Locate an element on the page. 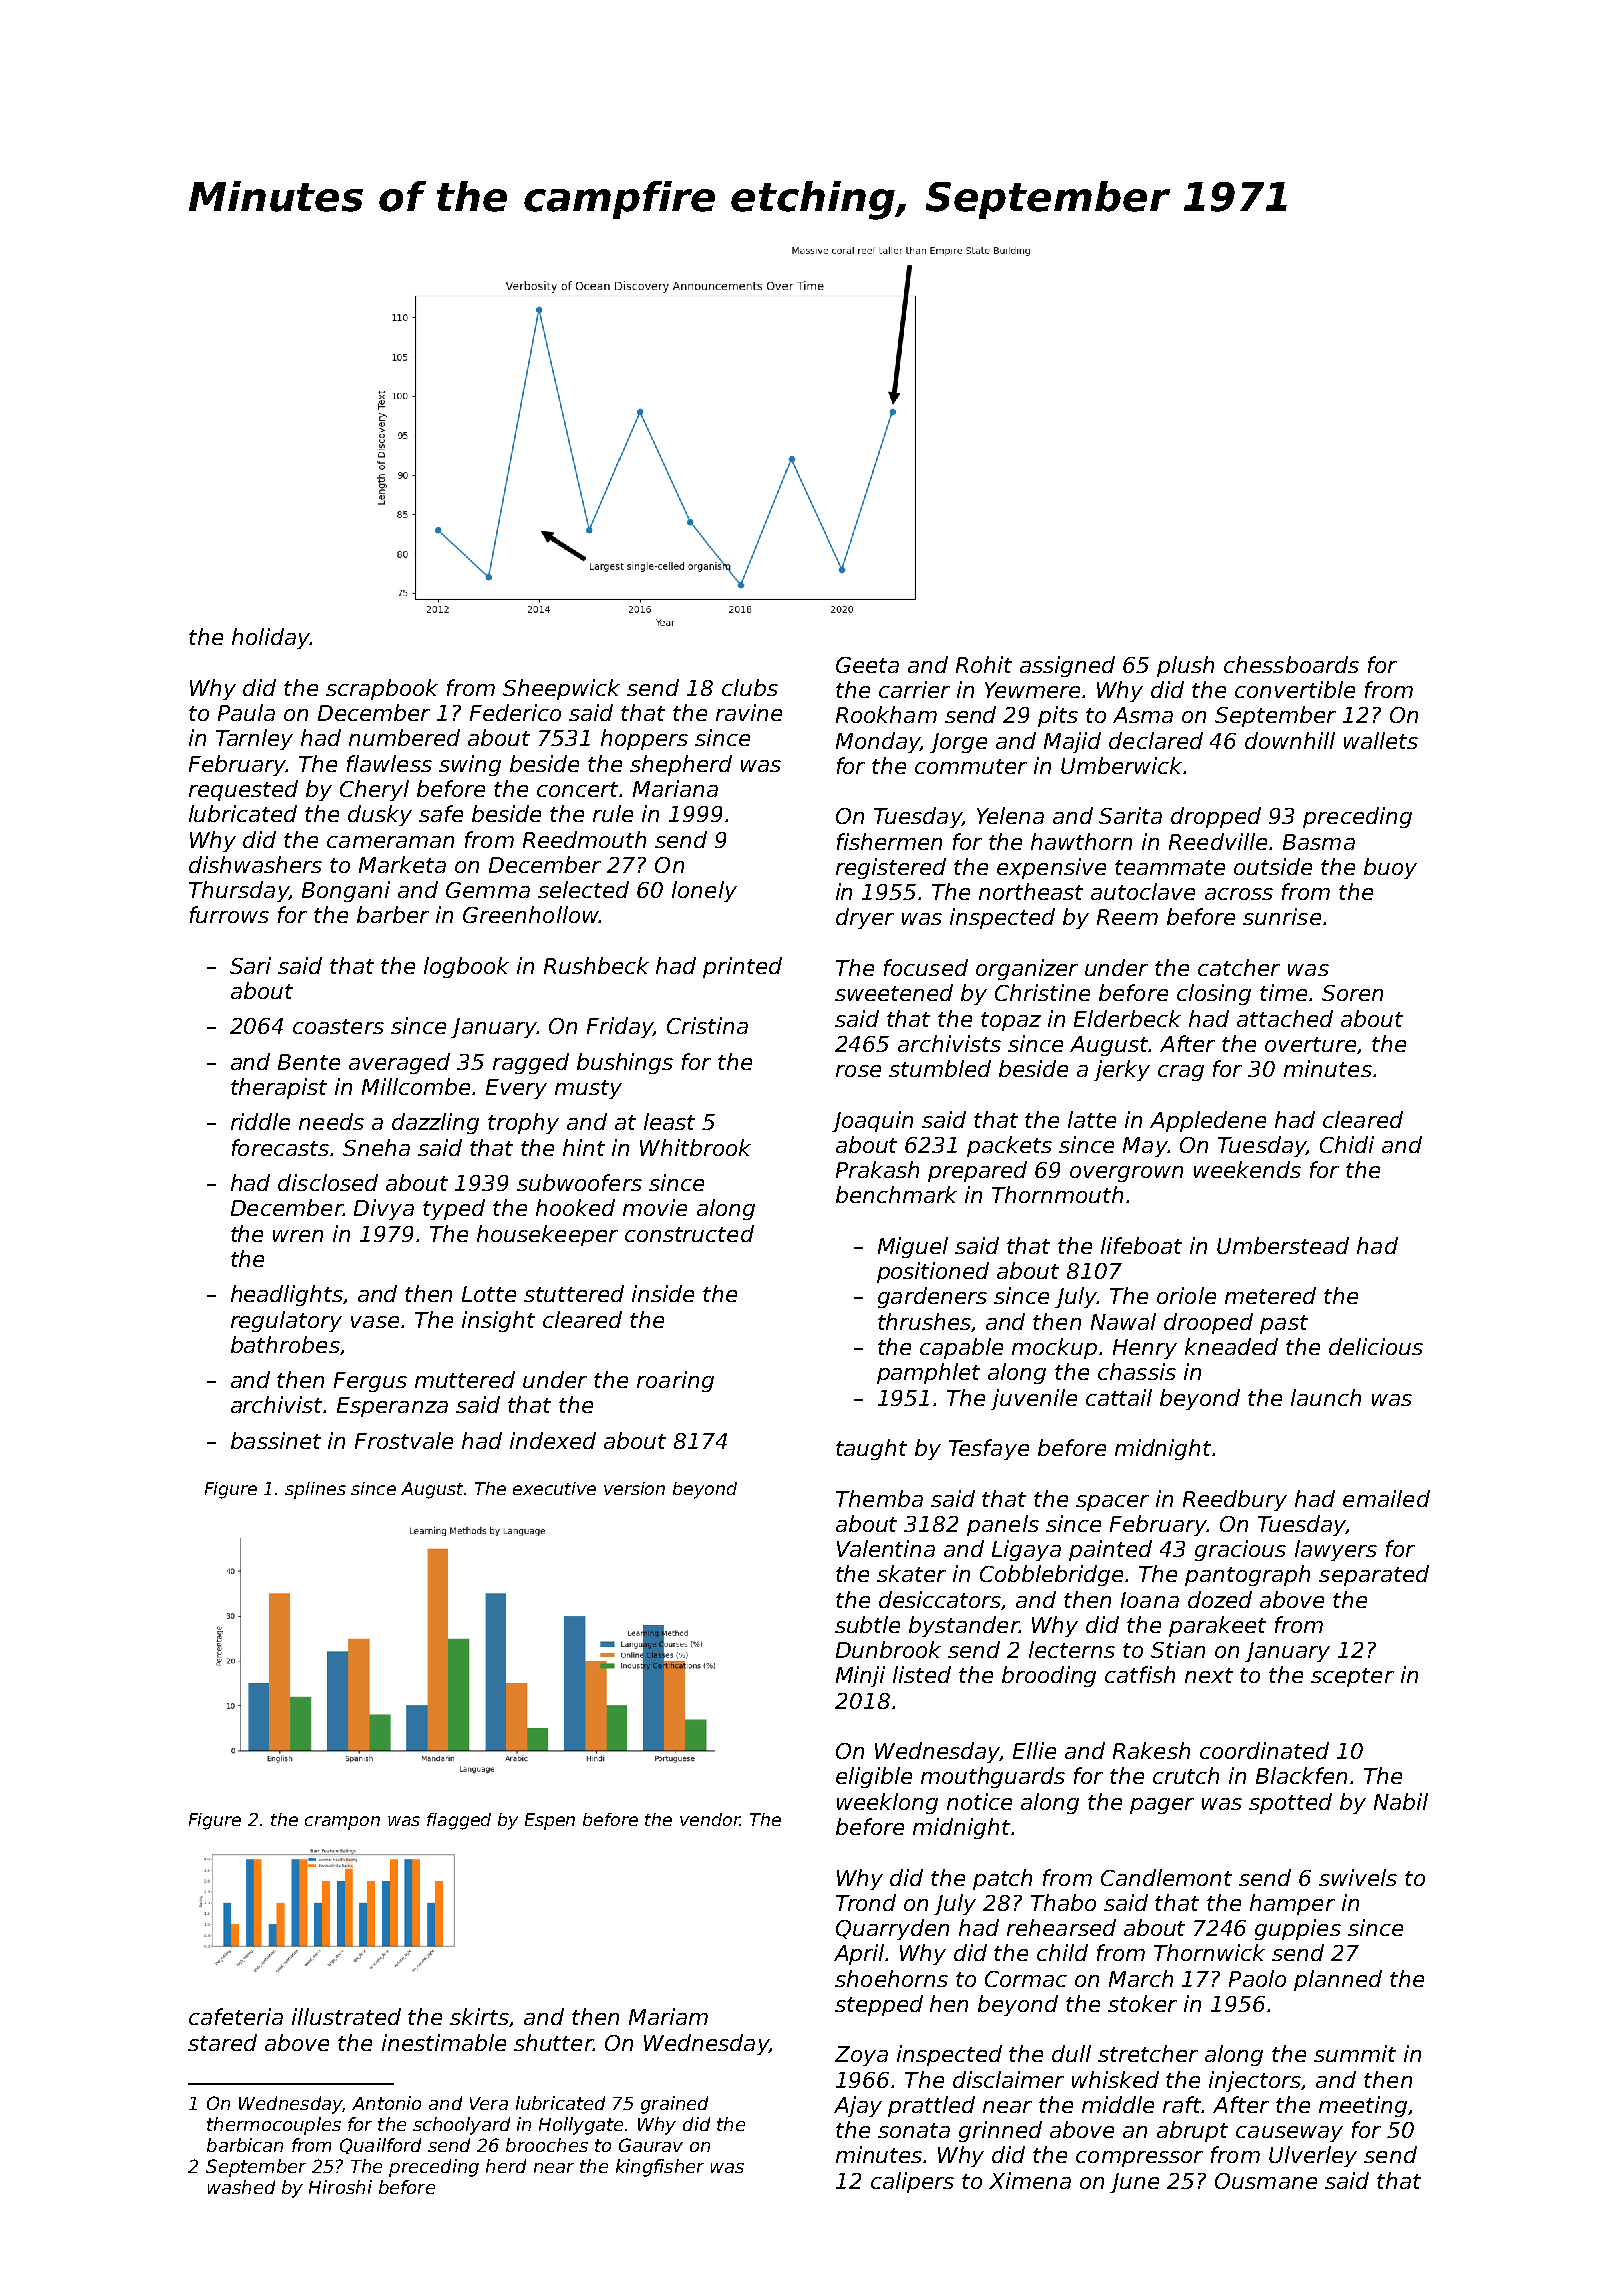 The height and width of the image is (2292, 1620). patch is located at coordinates (1002, 1879).
